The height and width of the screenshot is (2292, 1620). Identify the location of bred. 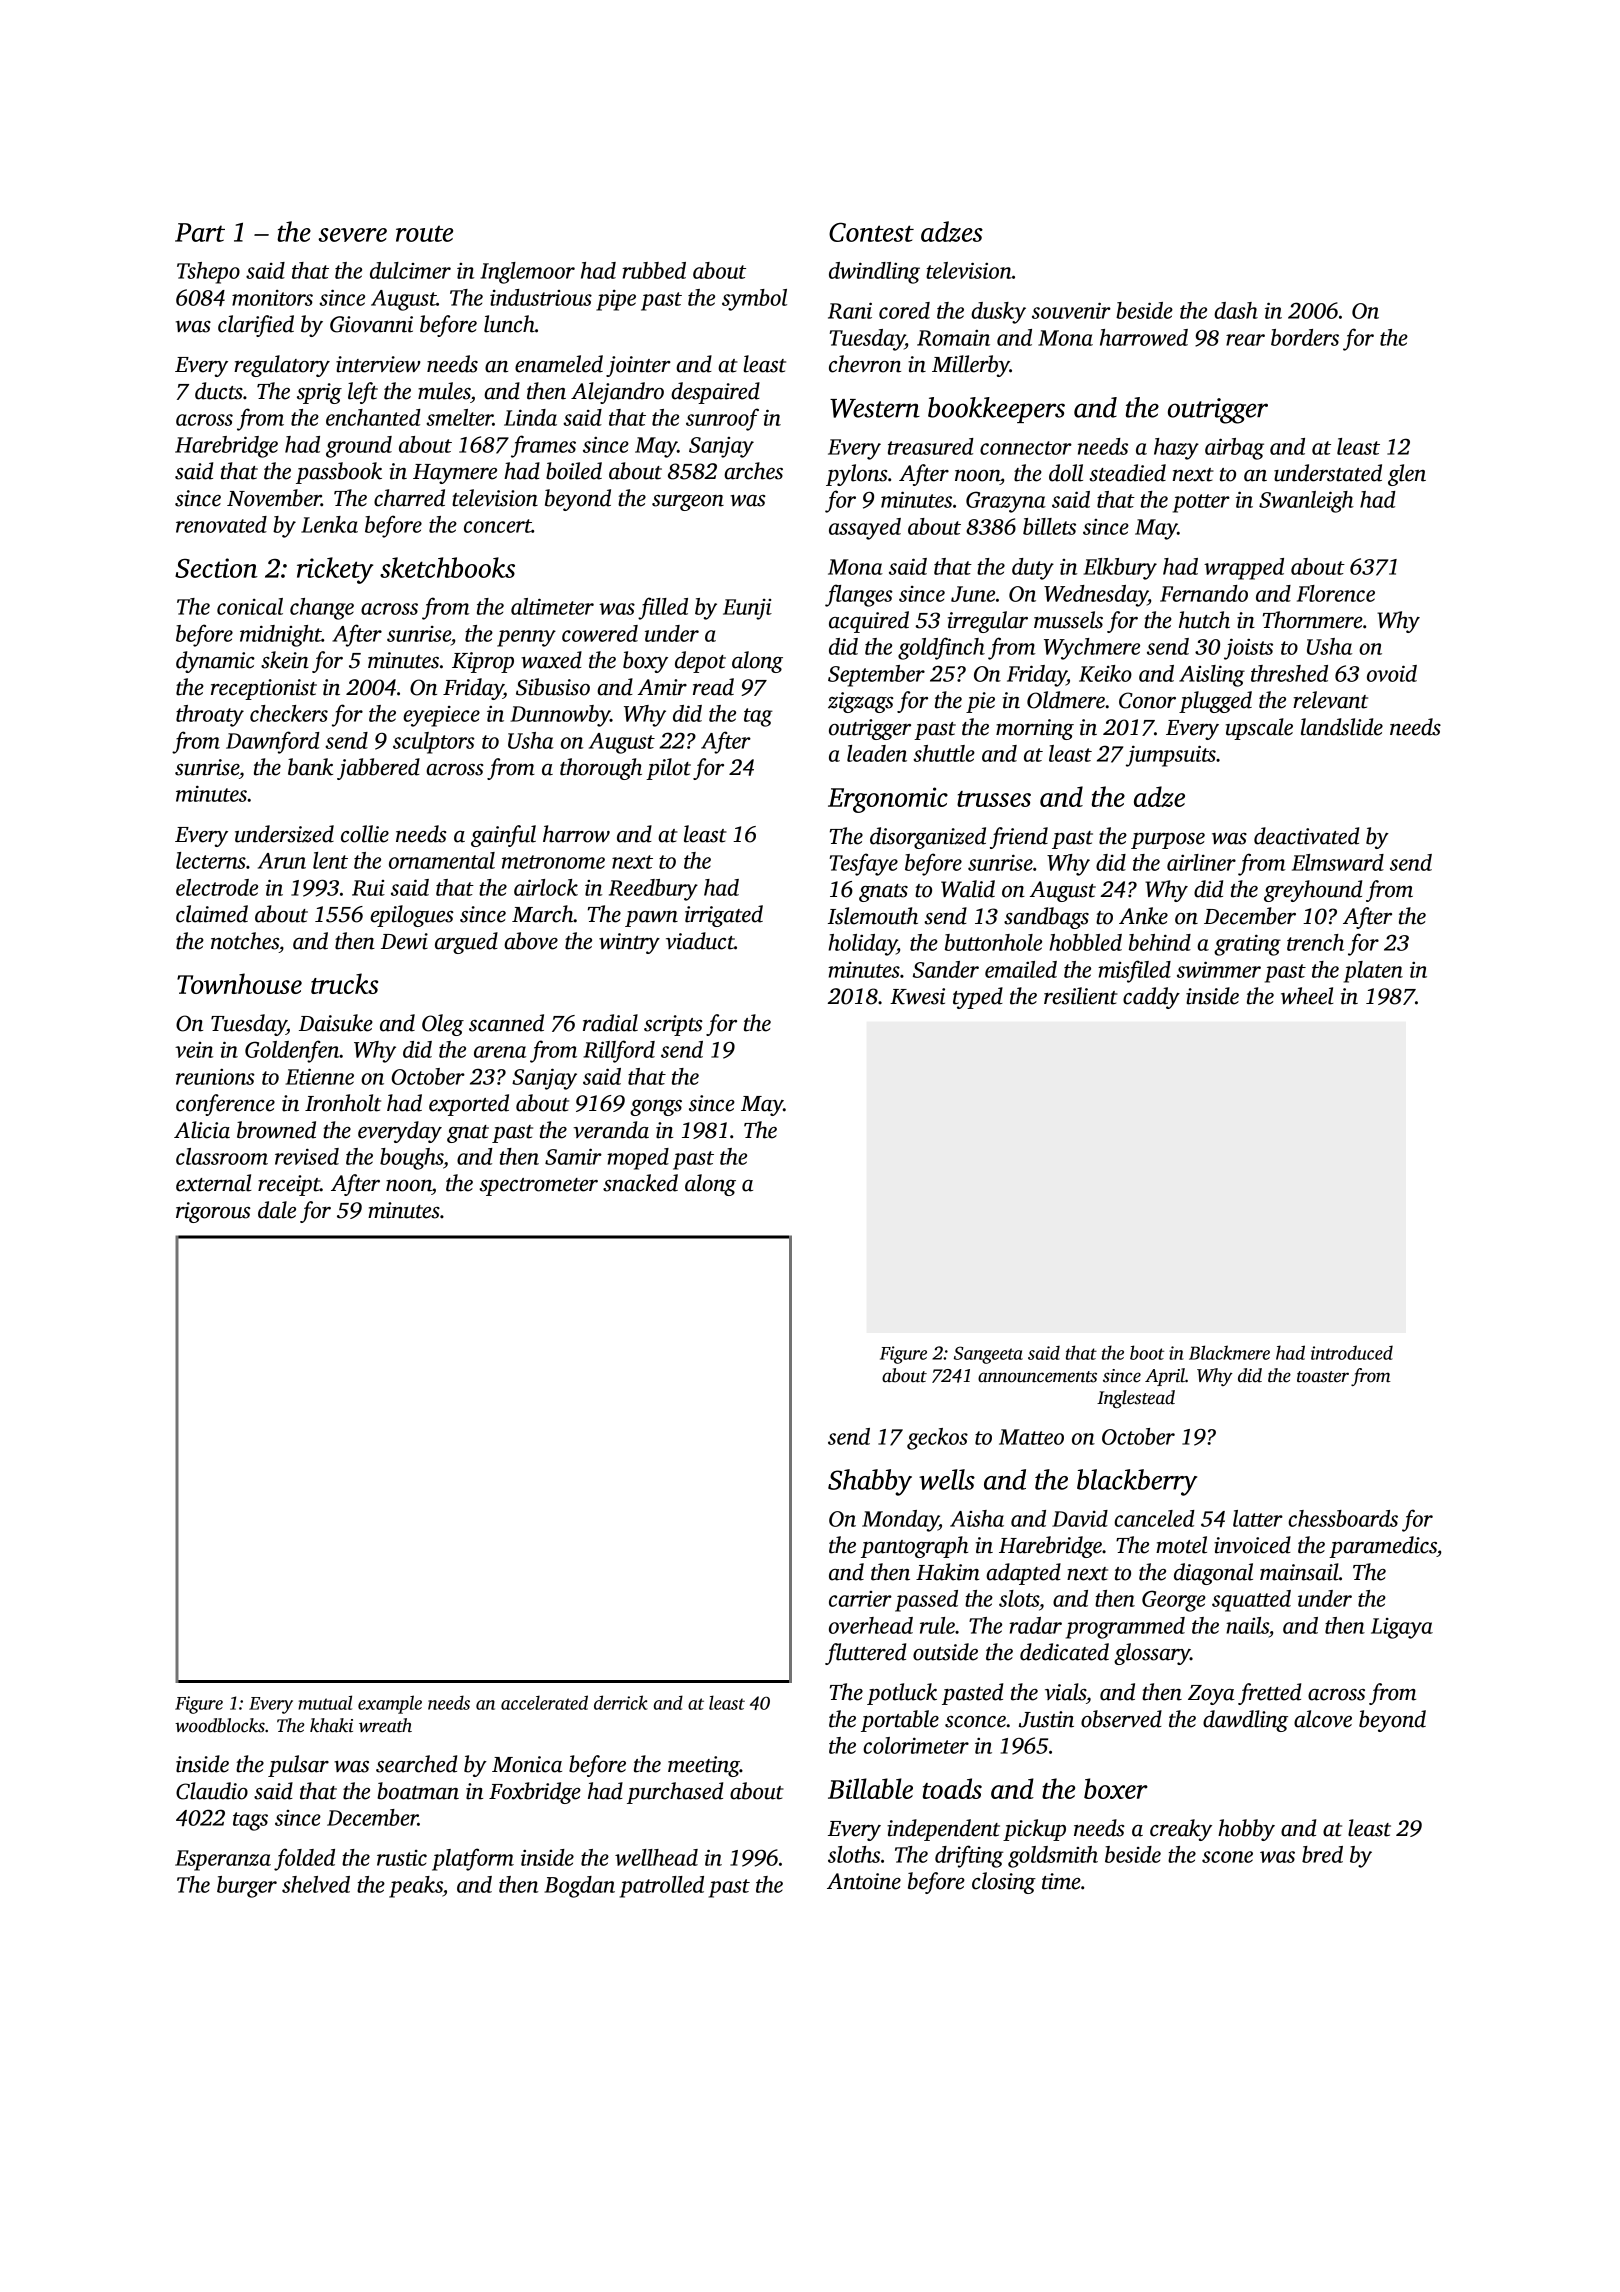
(1322, 1854).
